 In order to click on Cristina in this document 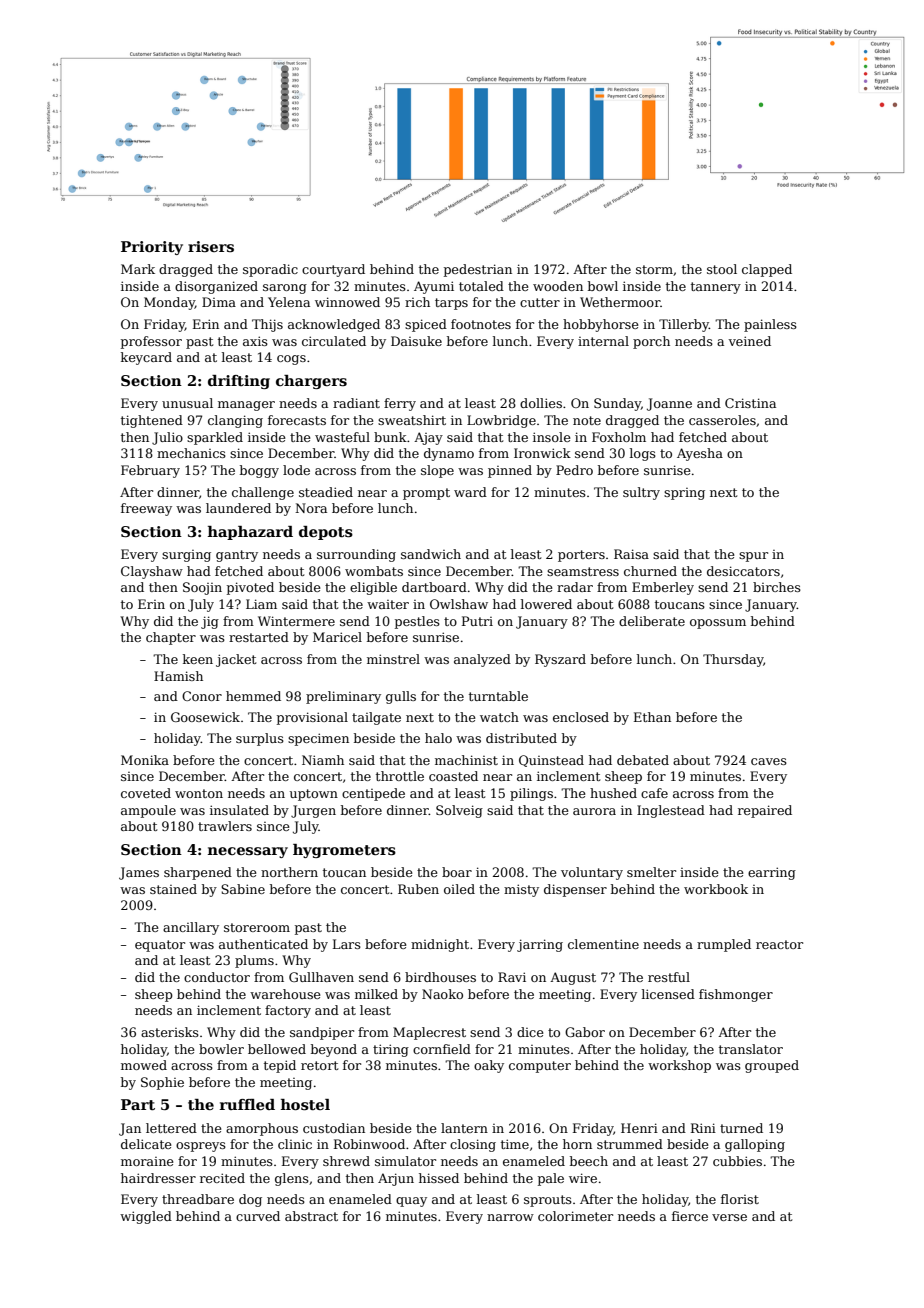, I will do `click(750, 403)`.
